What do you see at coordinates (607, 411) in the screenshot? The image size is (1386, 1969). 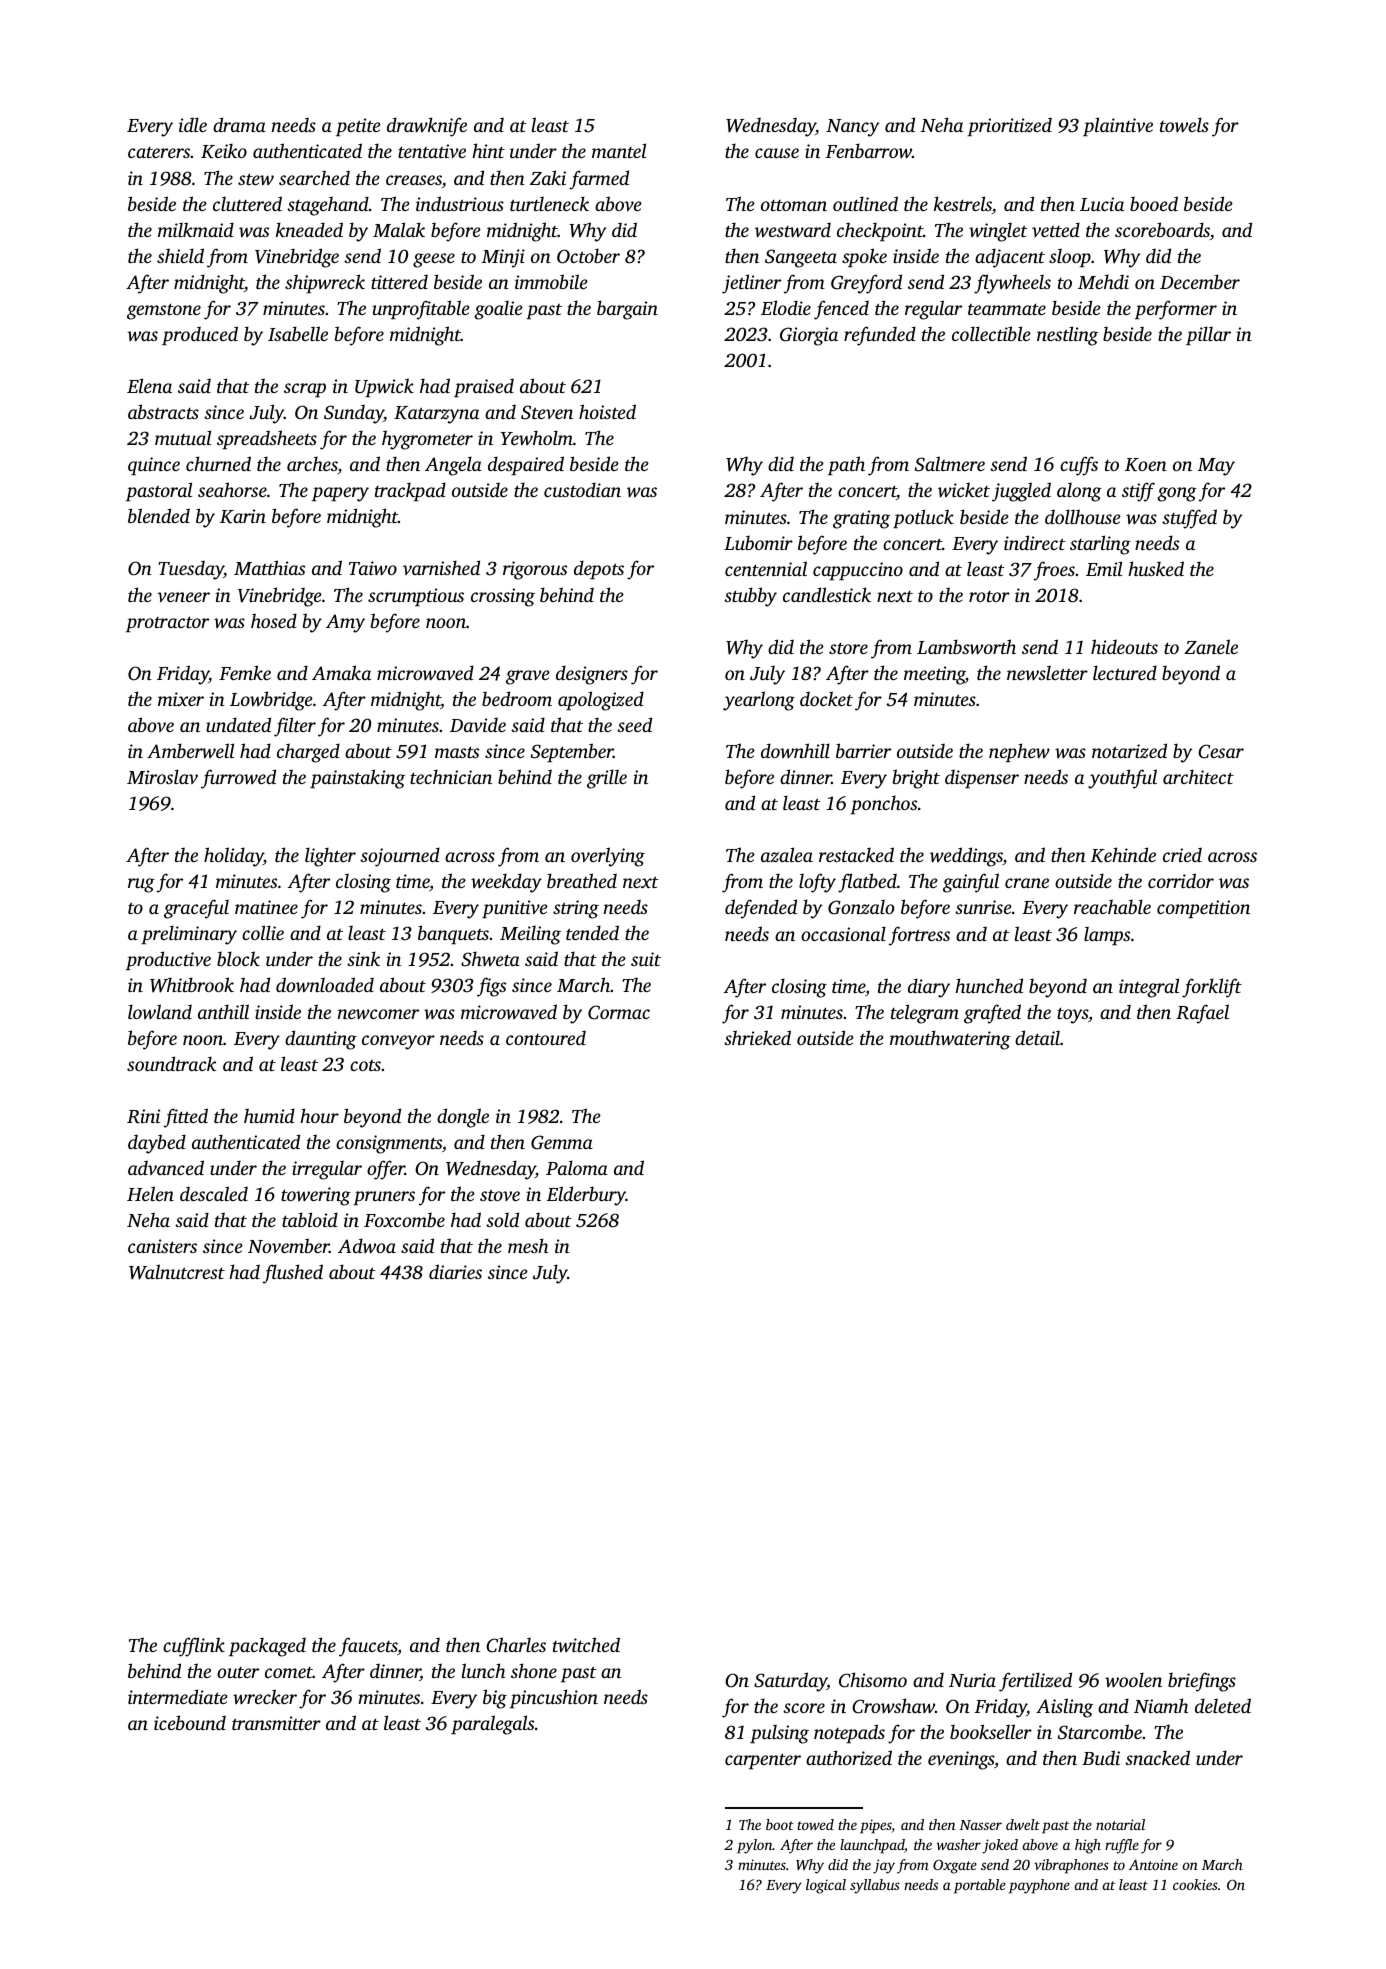 I see `hoisted` at bounding box center [607, 411].
